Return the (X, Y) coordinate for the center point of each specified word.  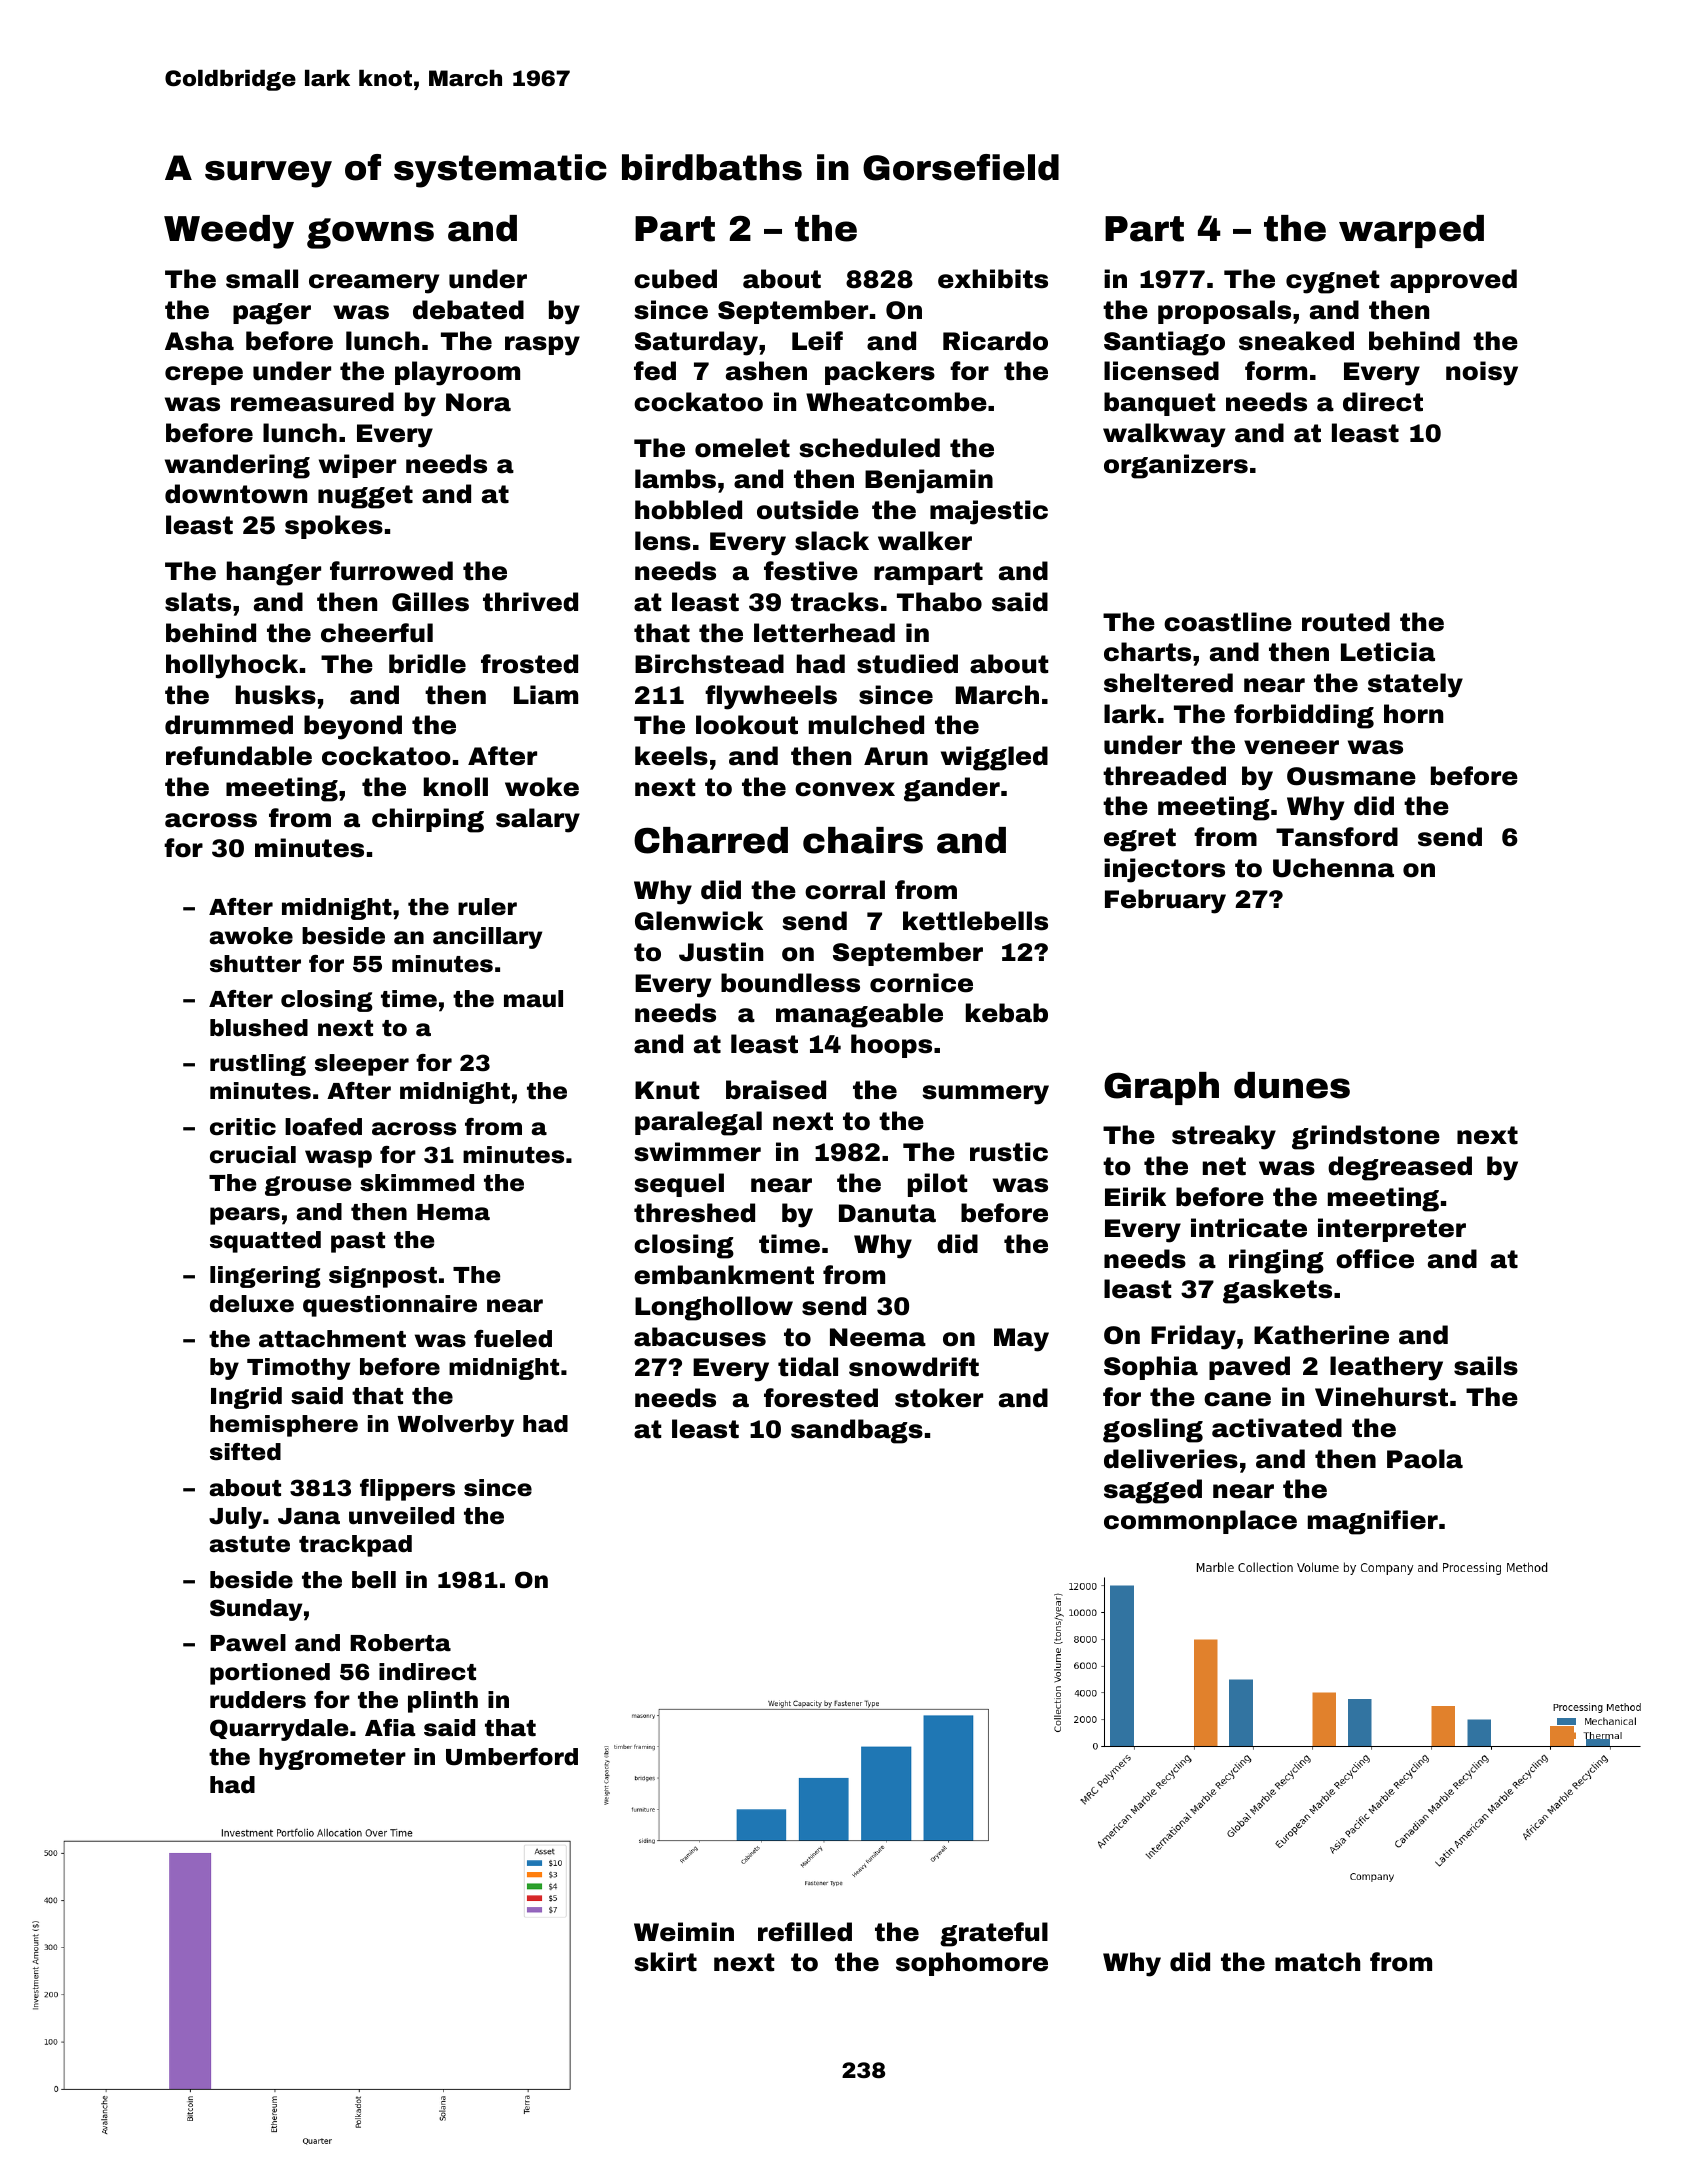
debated (468, 310)
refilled (805, 1932)
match (1317, 1962)
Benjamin (929, 481)
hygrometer (332, 1759)
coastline (1228, 622)
